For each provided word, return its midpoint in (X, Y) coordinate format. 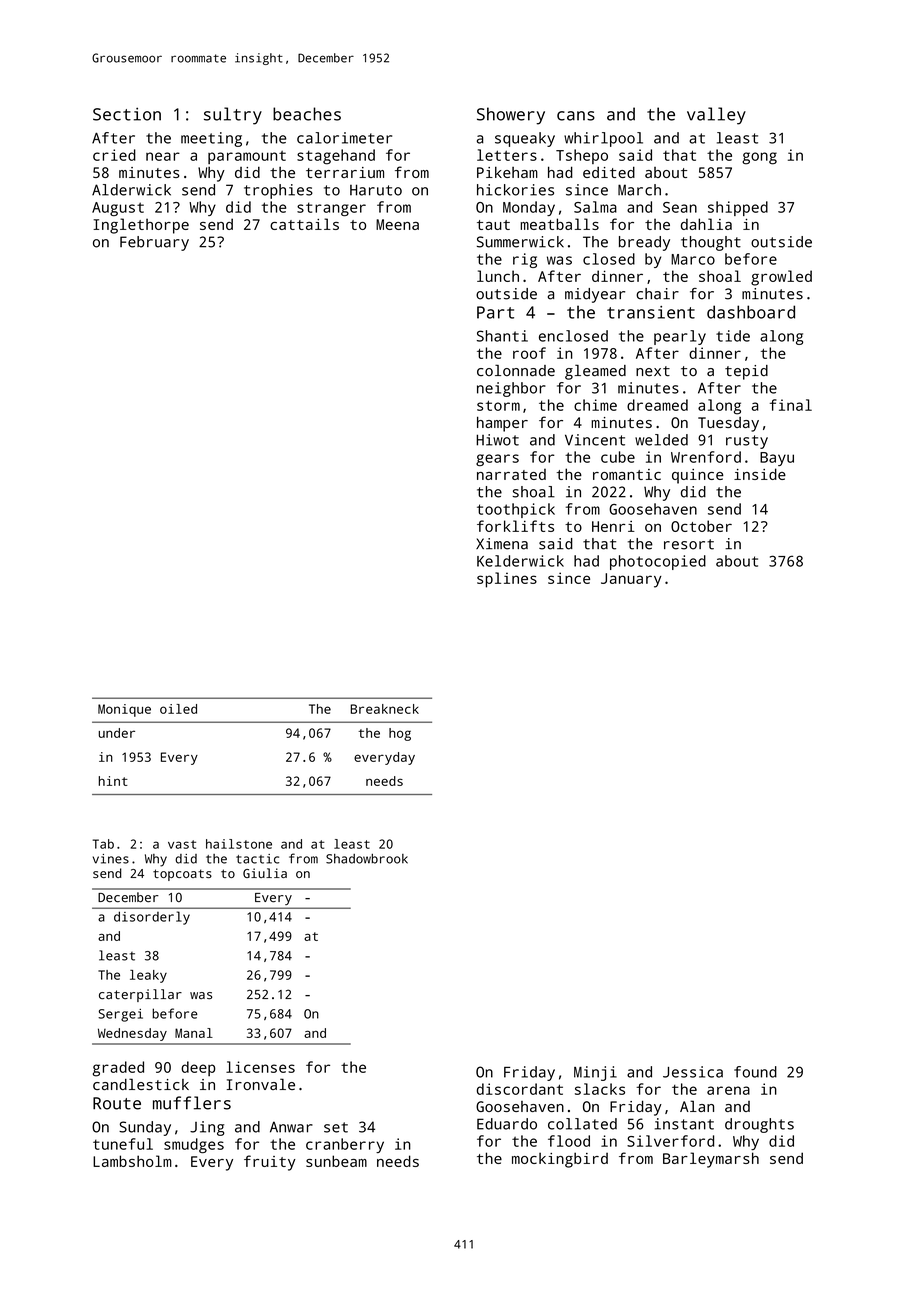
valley (716, 116)
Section (127, 114)
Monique (124, 710)
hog (400, 734)
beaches (307, 114)
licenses (260, 1067)
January (631, 580)
